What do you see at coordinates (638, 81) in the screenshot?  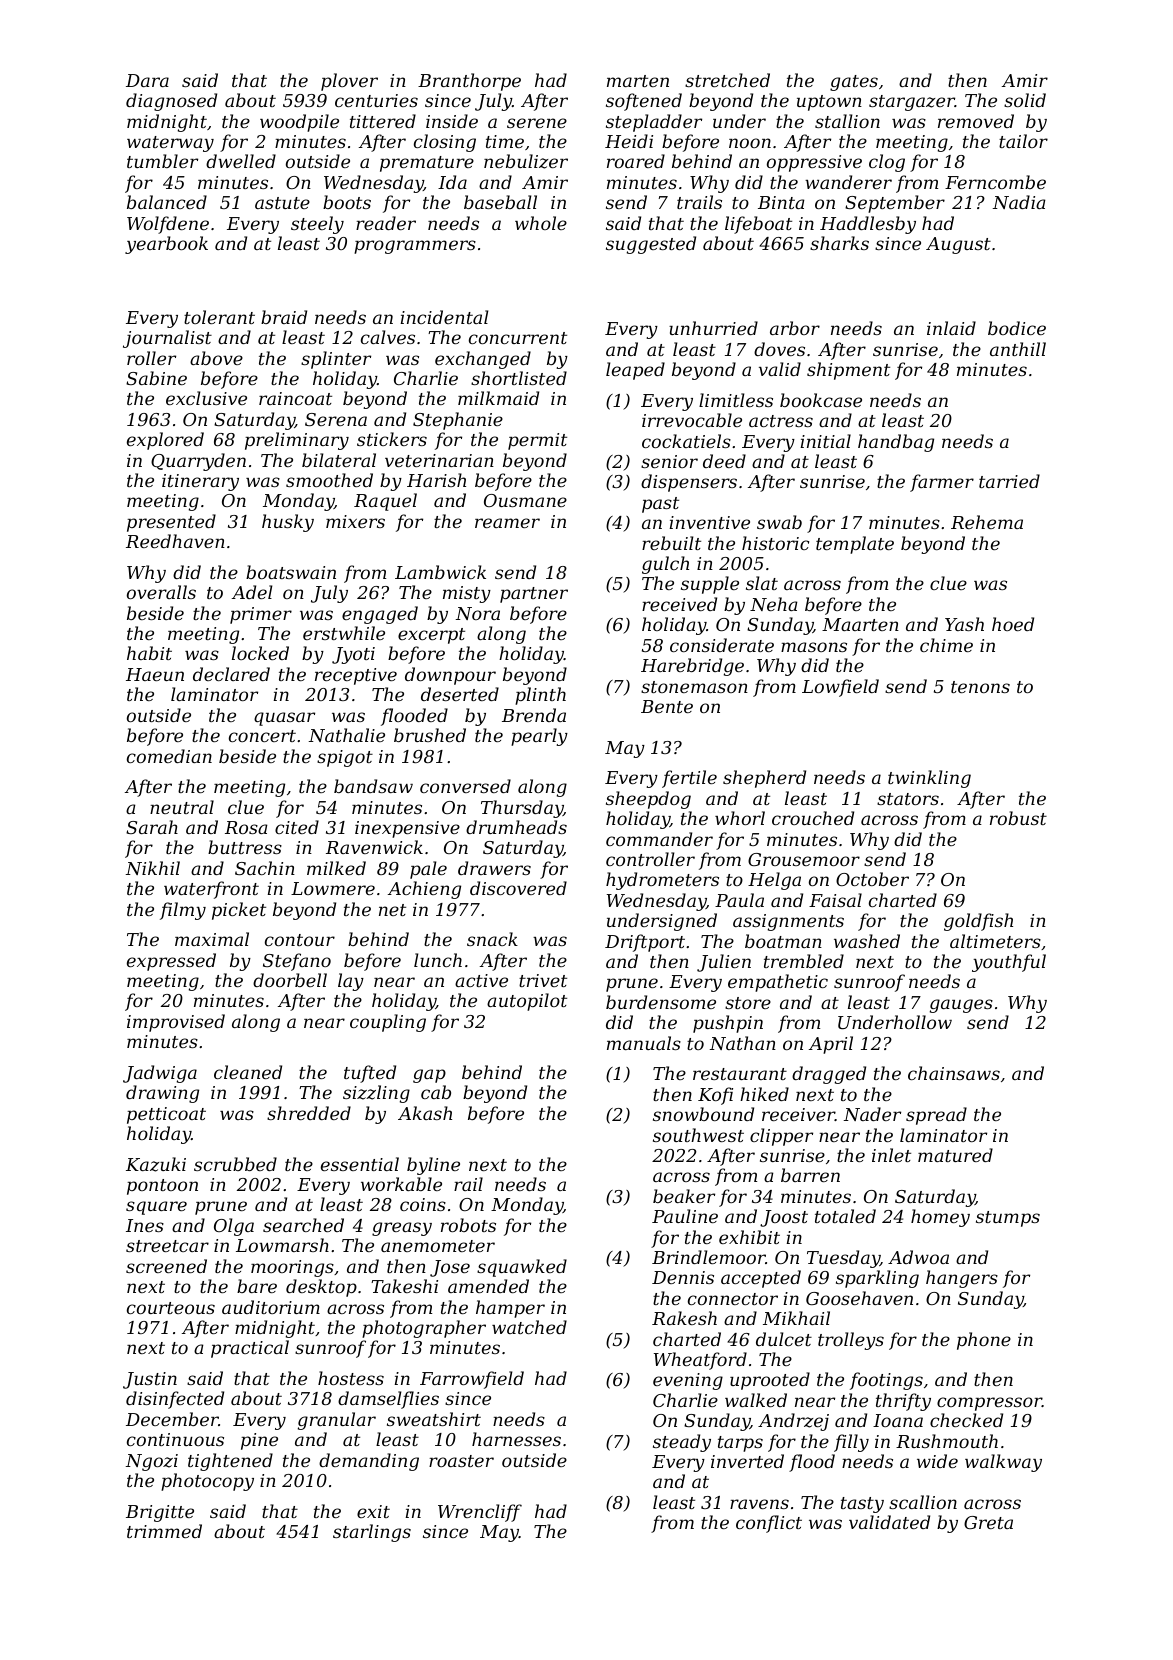 I see `marten` at bounding box center [638, 81].
